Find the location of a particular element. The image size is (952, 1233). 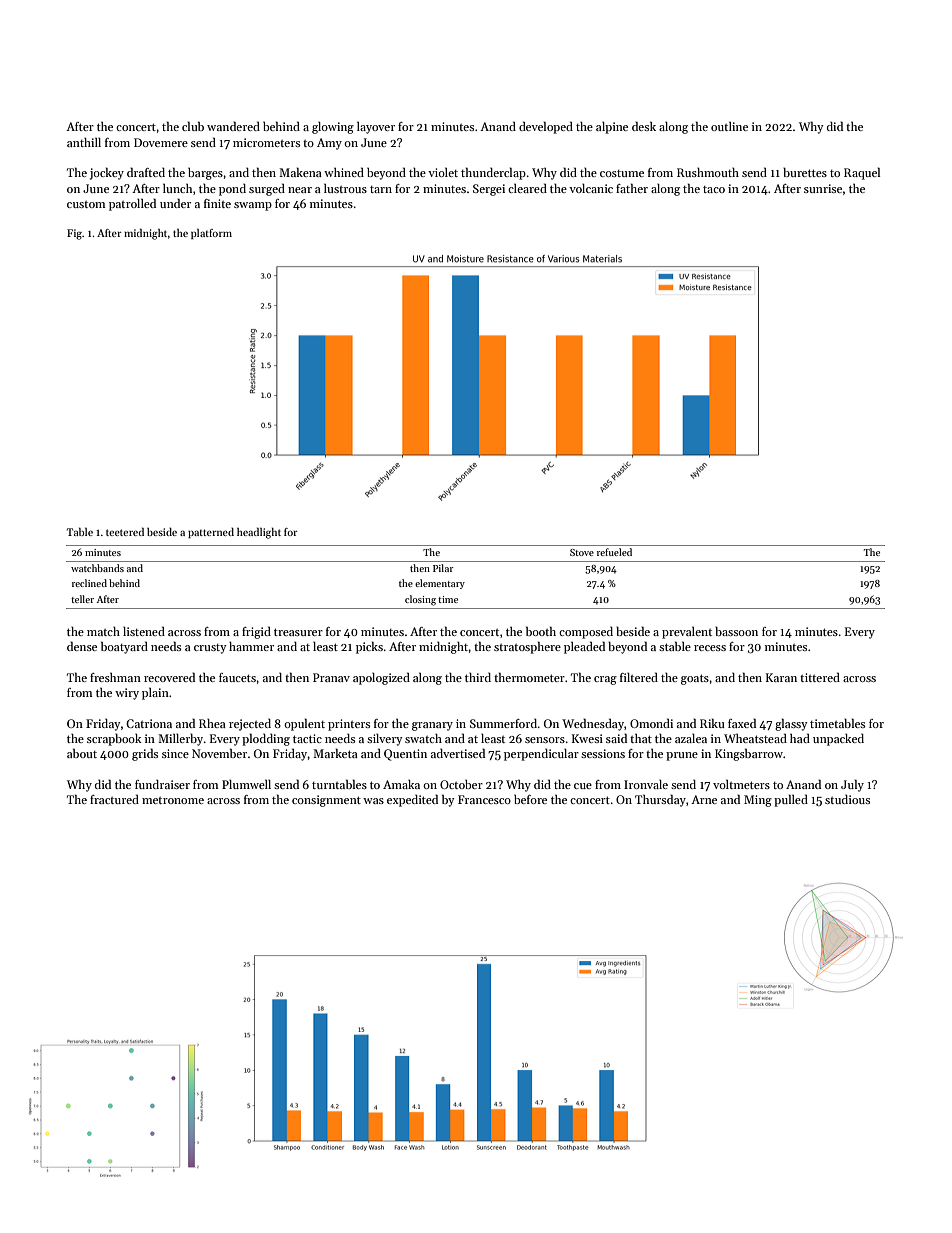

layover is located at coordinates (376, 127).
